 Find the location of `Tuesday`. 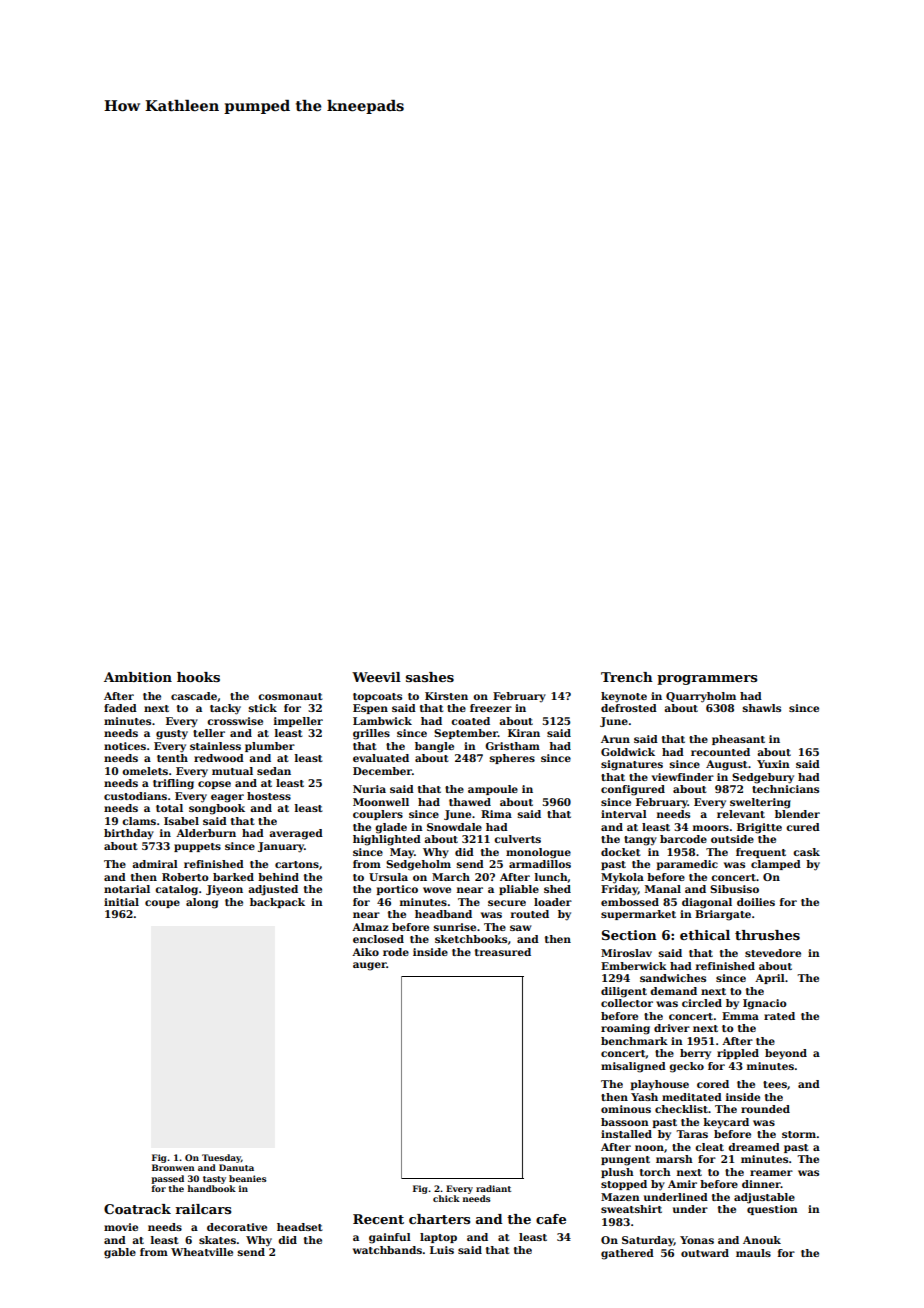

Tuesday is located at coordinates (221, 1158).
